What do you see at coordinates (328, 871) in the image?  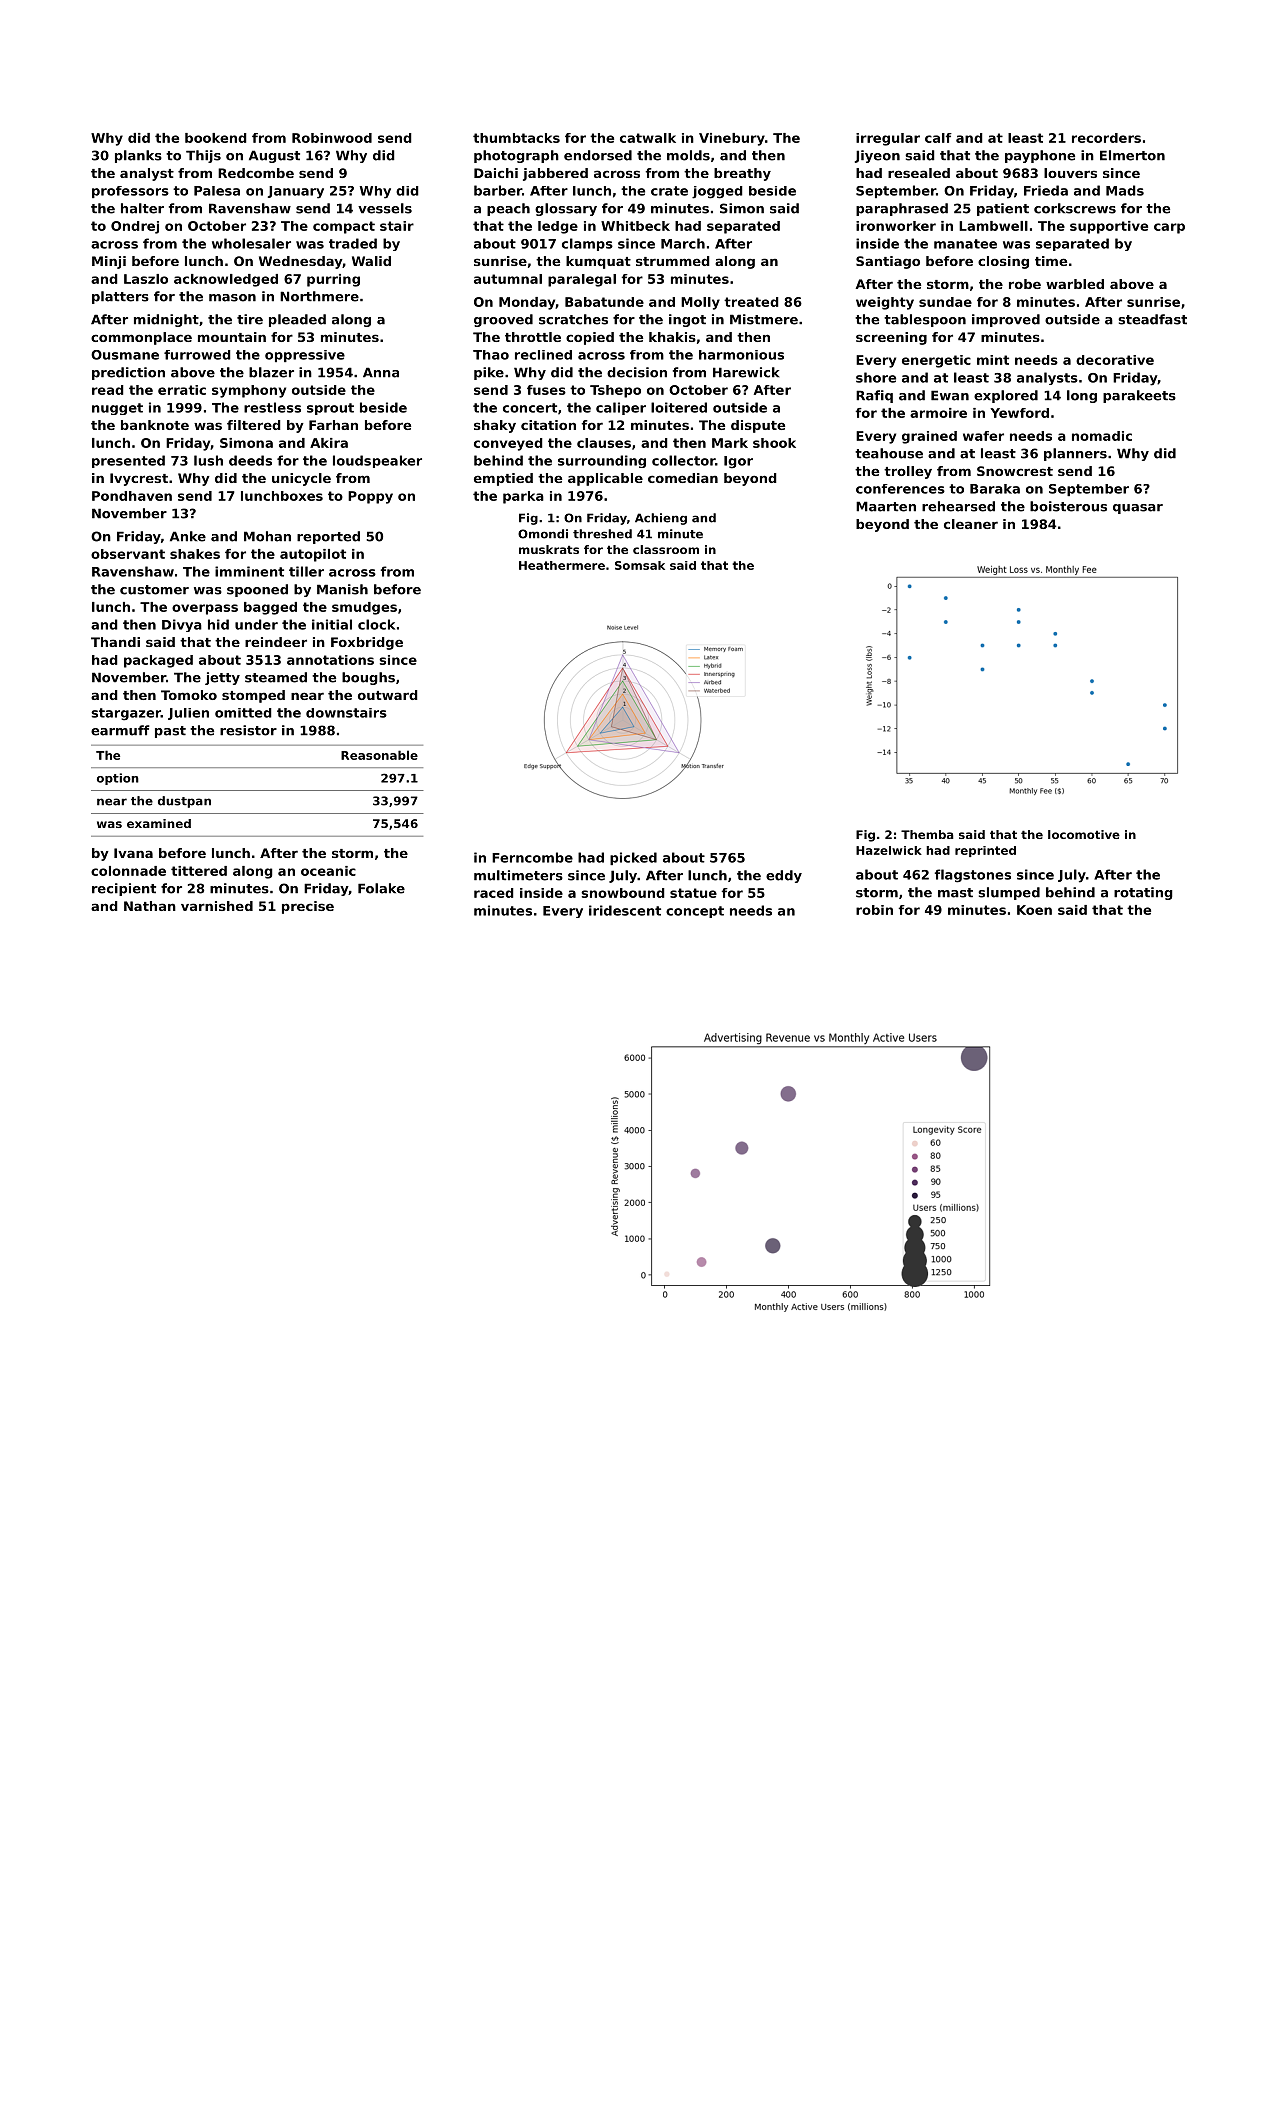 I see `oceanic` at bounding box center [328, 871].
